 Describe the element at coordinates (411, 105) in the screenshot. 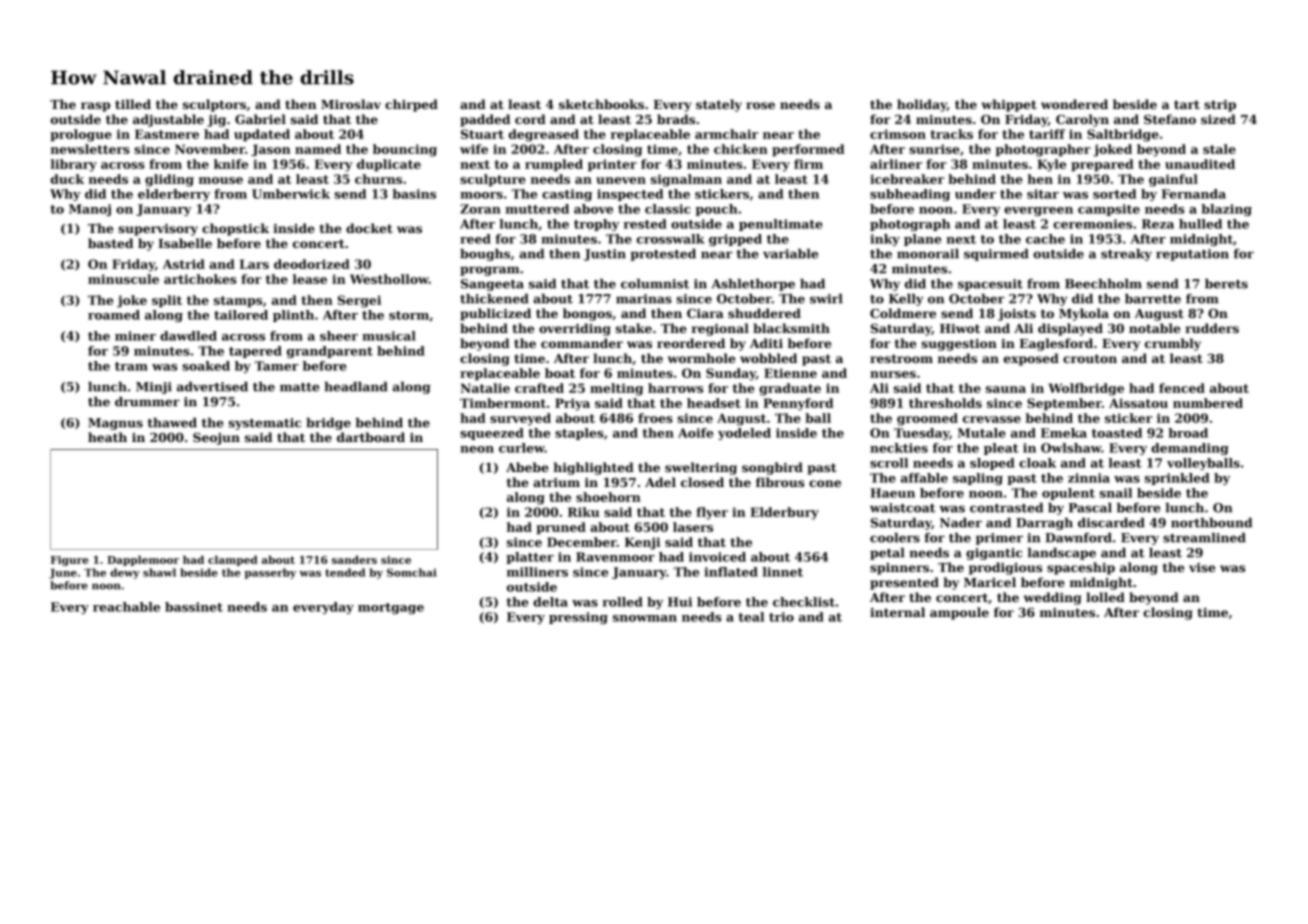

I see `chirped` at that location.
